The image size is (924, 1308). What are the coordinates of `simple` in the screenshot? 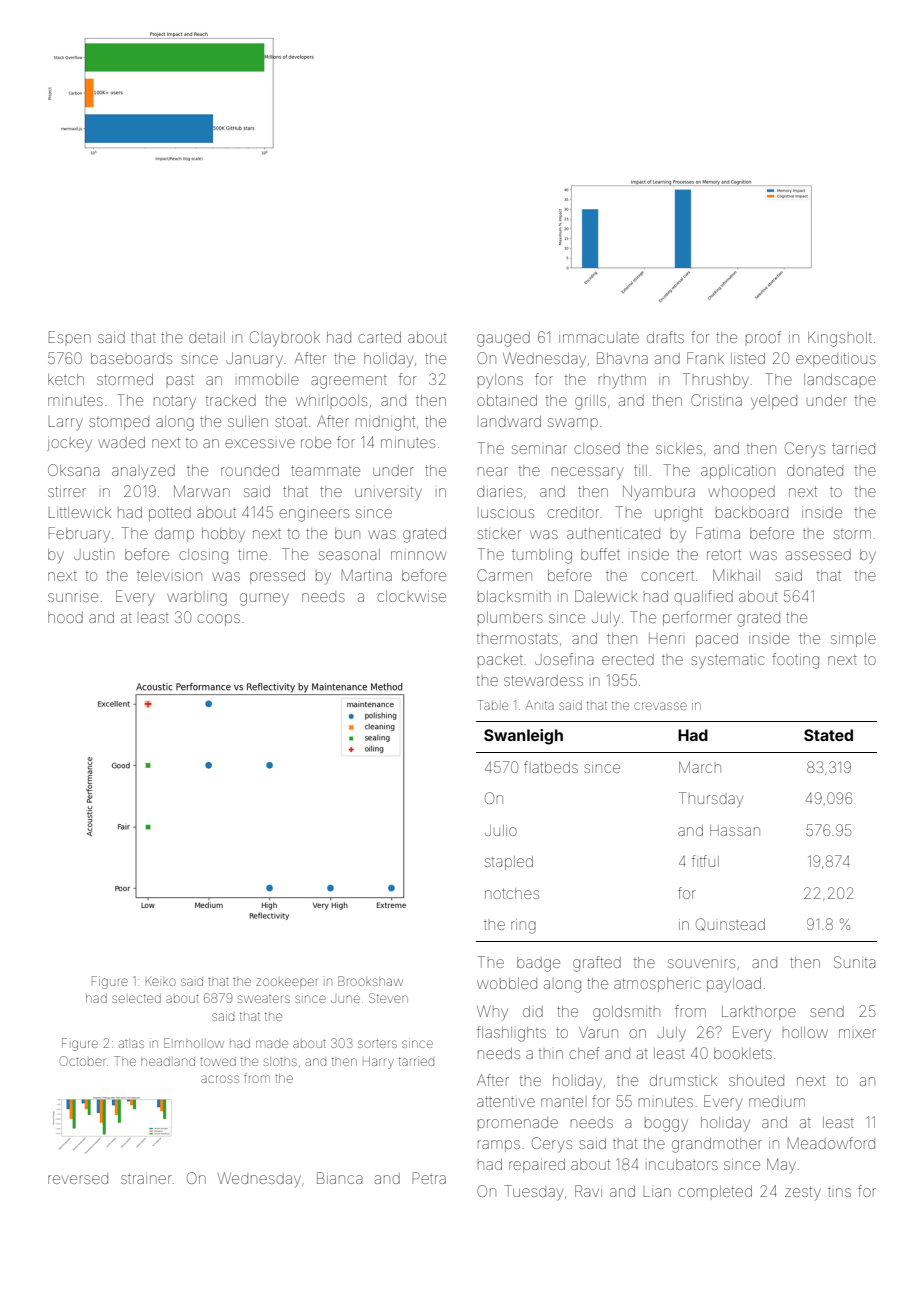 It's located at (853, 640).
